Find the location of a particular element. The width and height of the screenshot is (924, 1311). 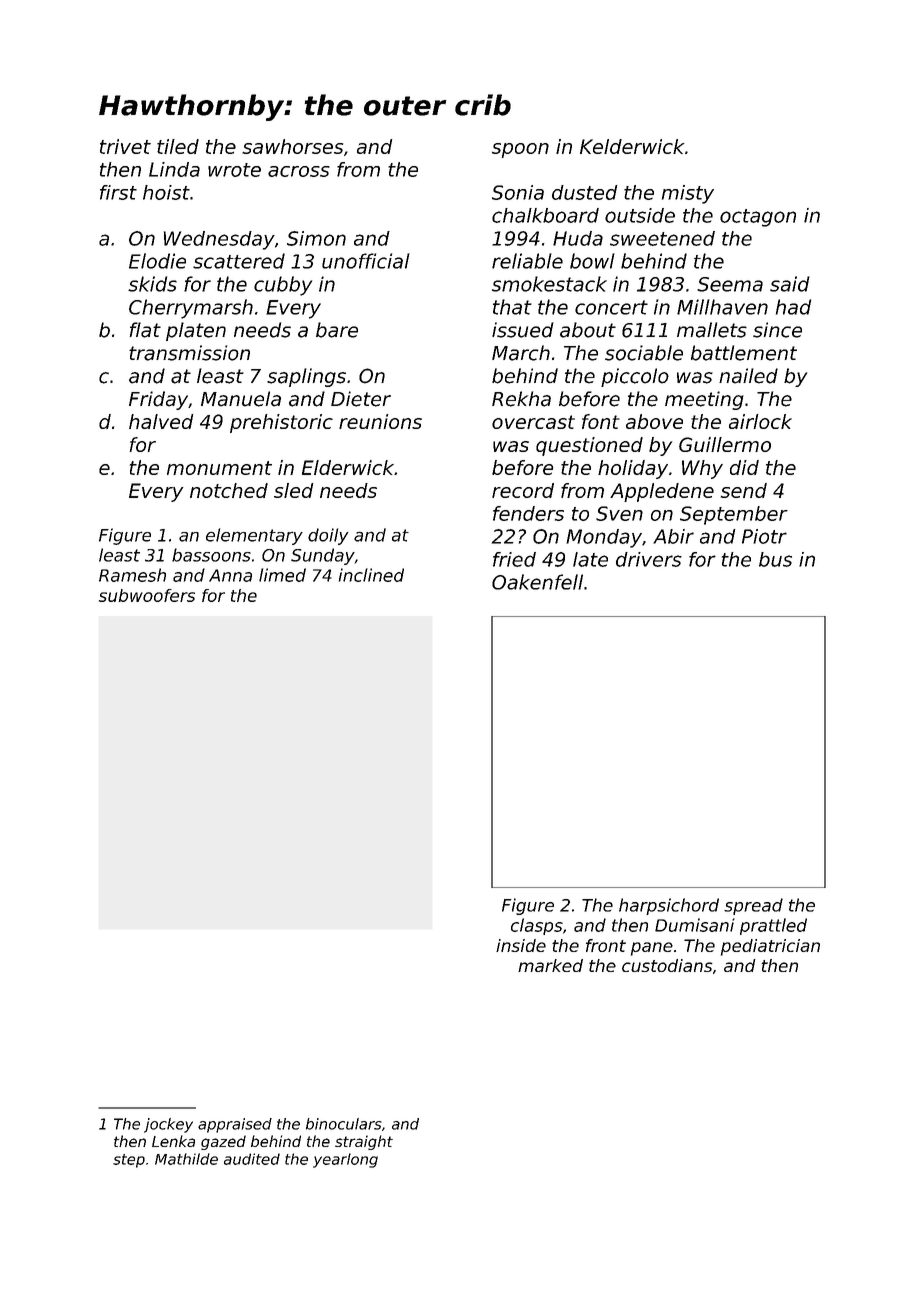

Elodie is located at coordinates (157, 261).
